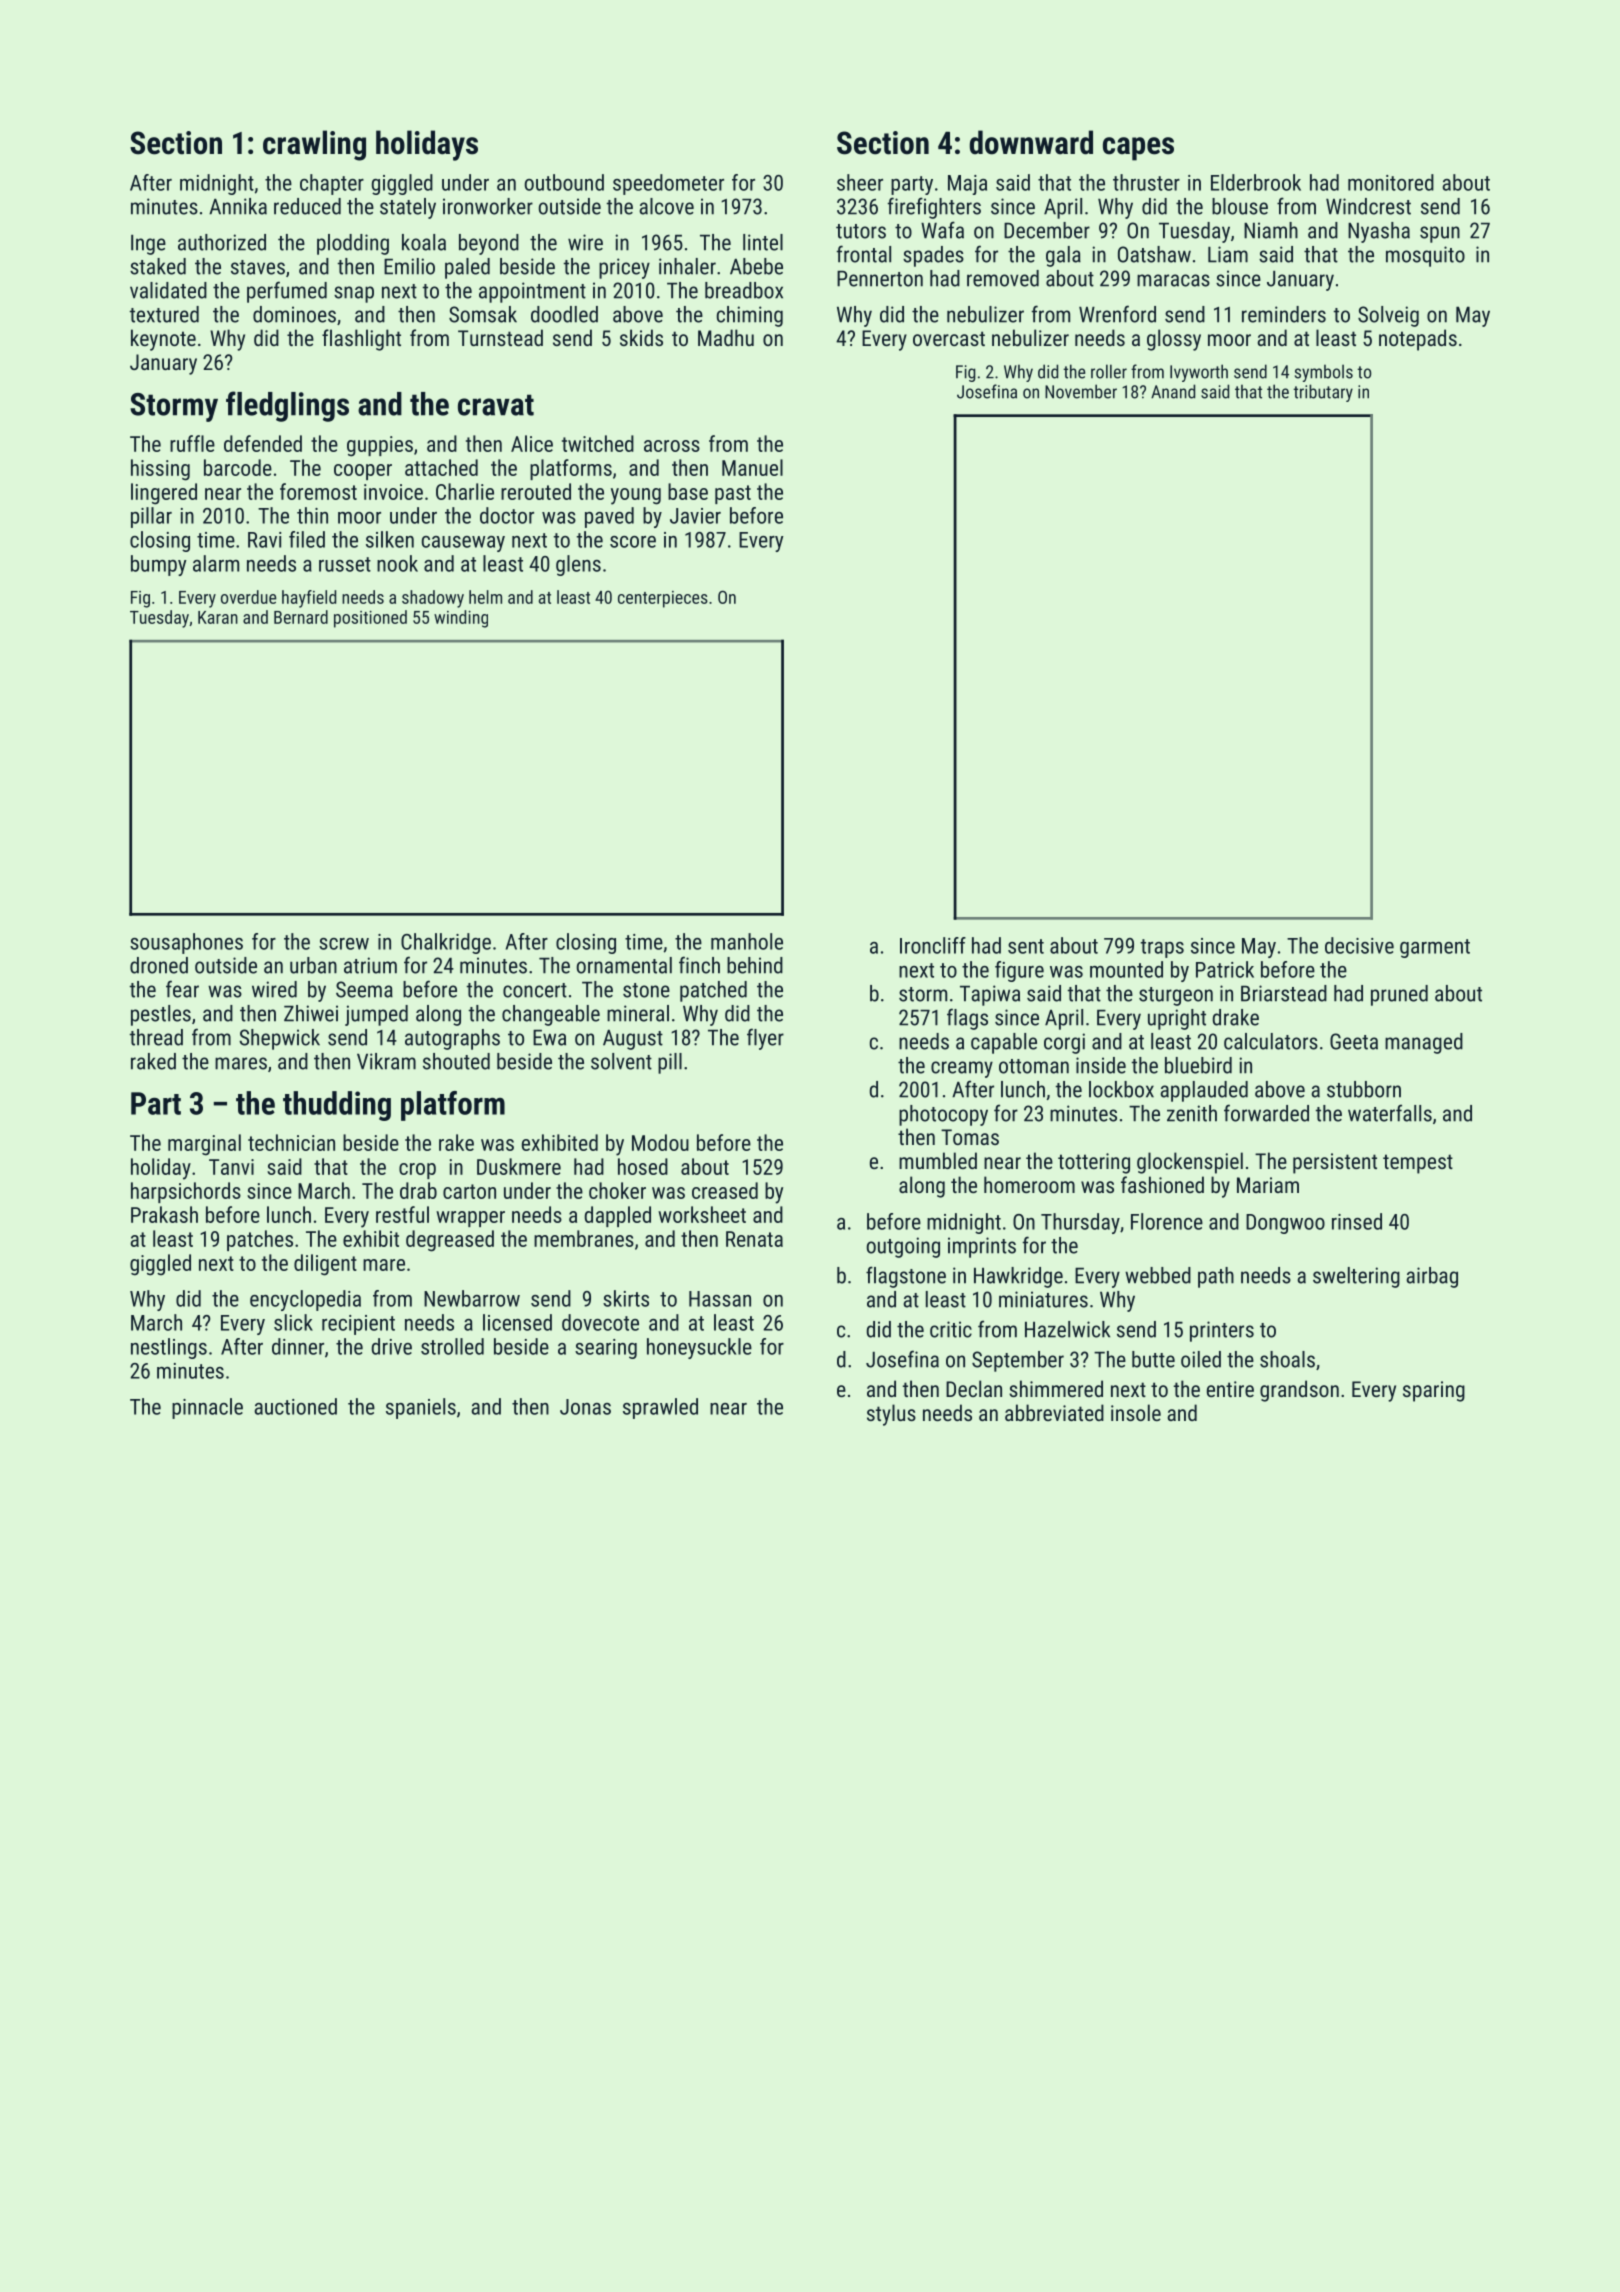  Describe the element at coordinates (446, 943) in the screenshot. I see `Chalkridge` at that location.
